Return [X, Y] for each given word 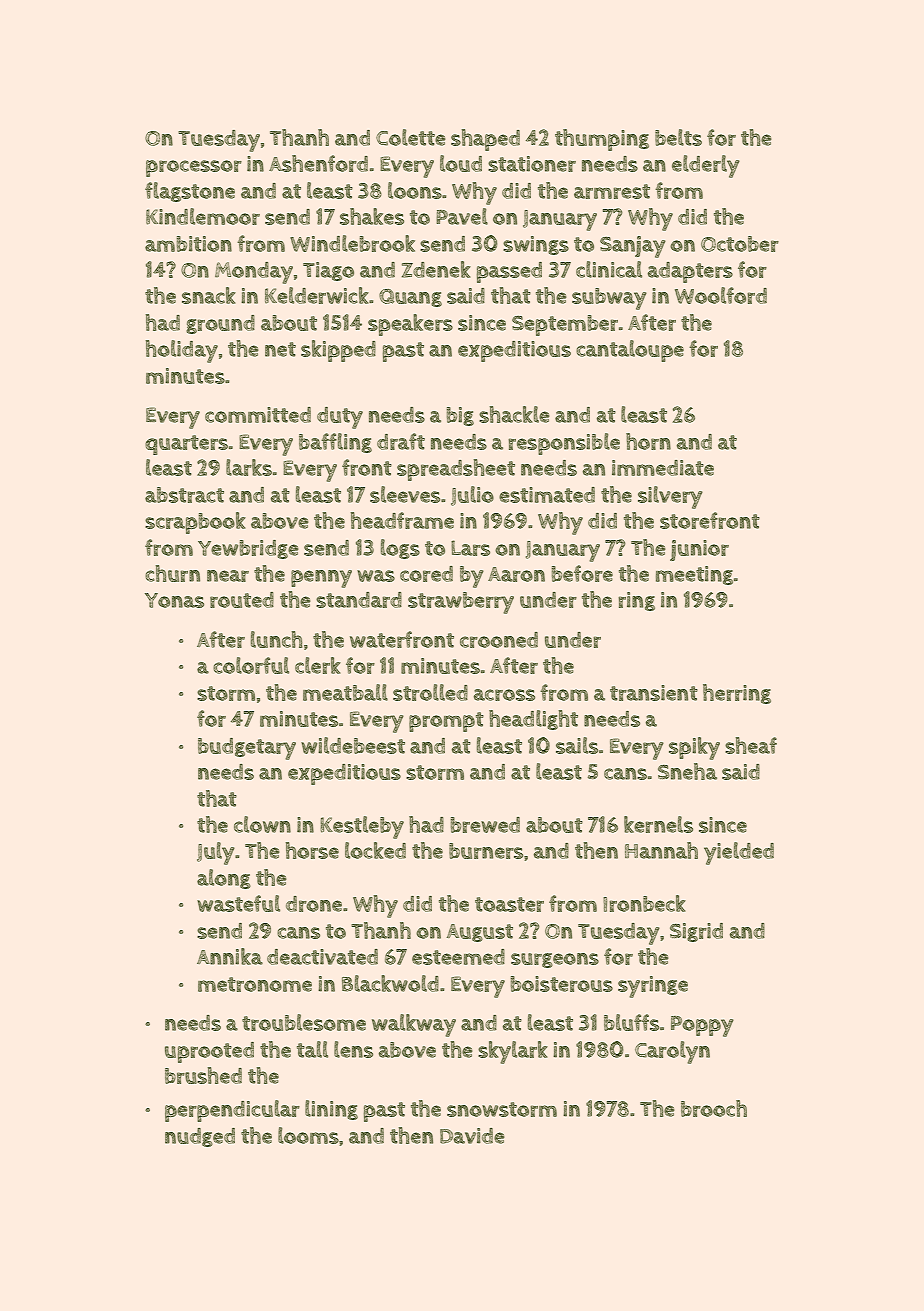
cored [426, 574]
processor [194, 168]
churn [172, 573]
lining [331, 1110]
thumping [602, 140]
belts [678, 137]
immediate [663, 468]
